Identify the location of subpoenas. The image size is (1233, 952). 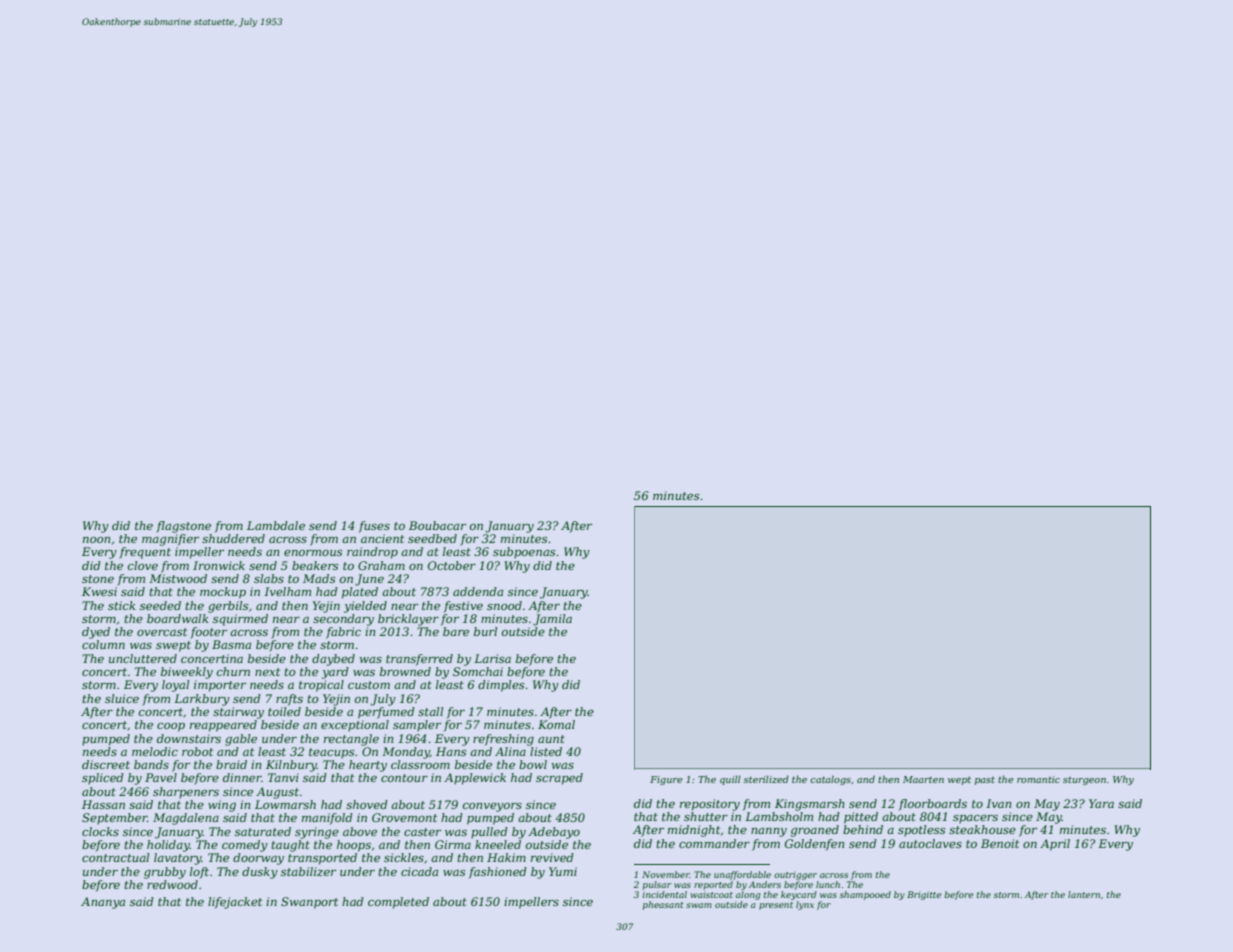
(524, 553).
